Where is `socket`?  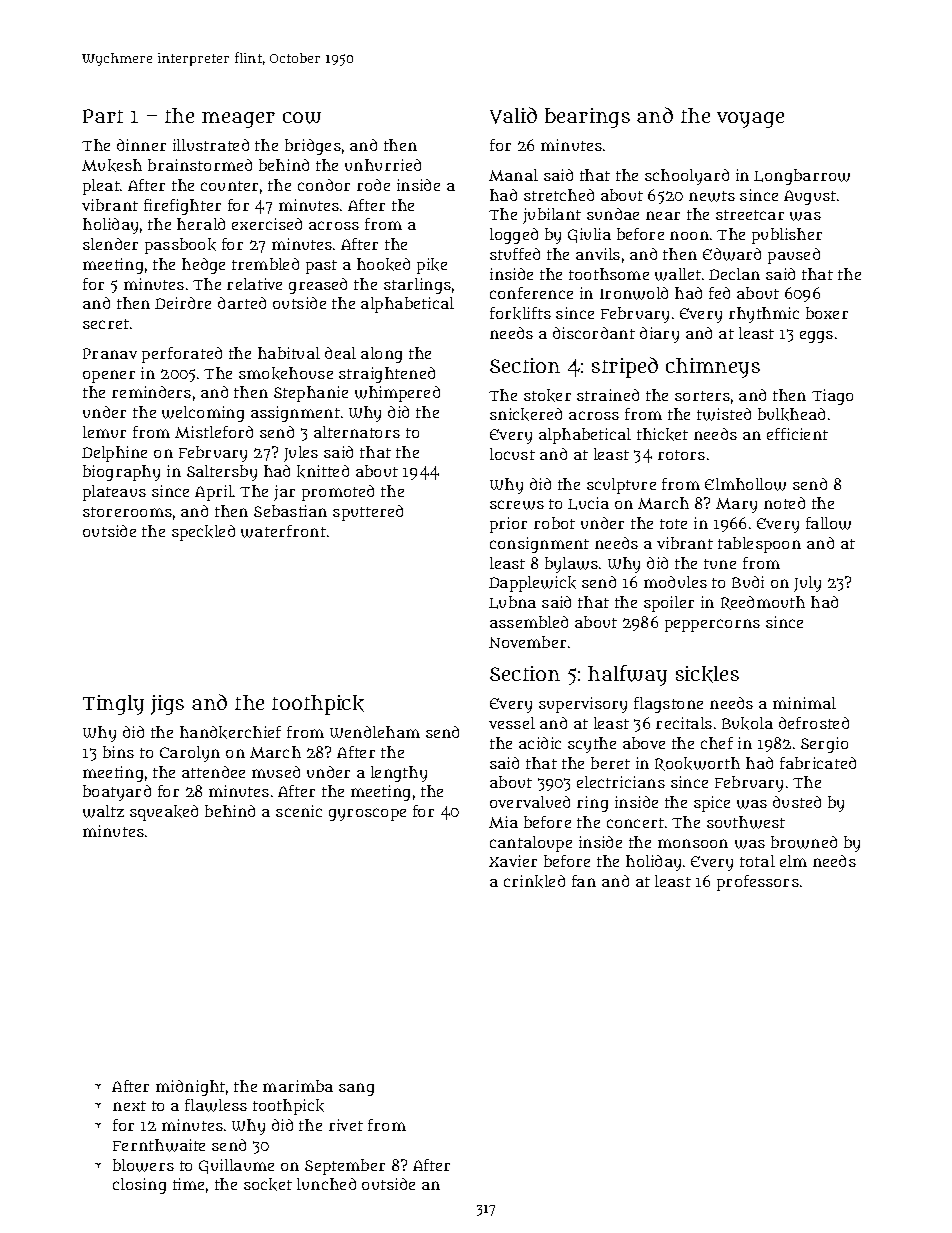 socket is located at coordinates (268, 1184).
